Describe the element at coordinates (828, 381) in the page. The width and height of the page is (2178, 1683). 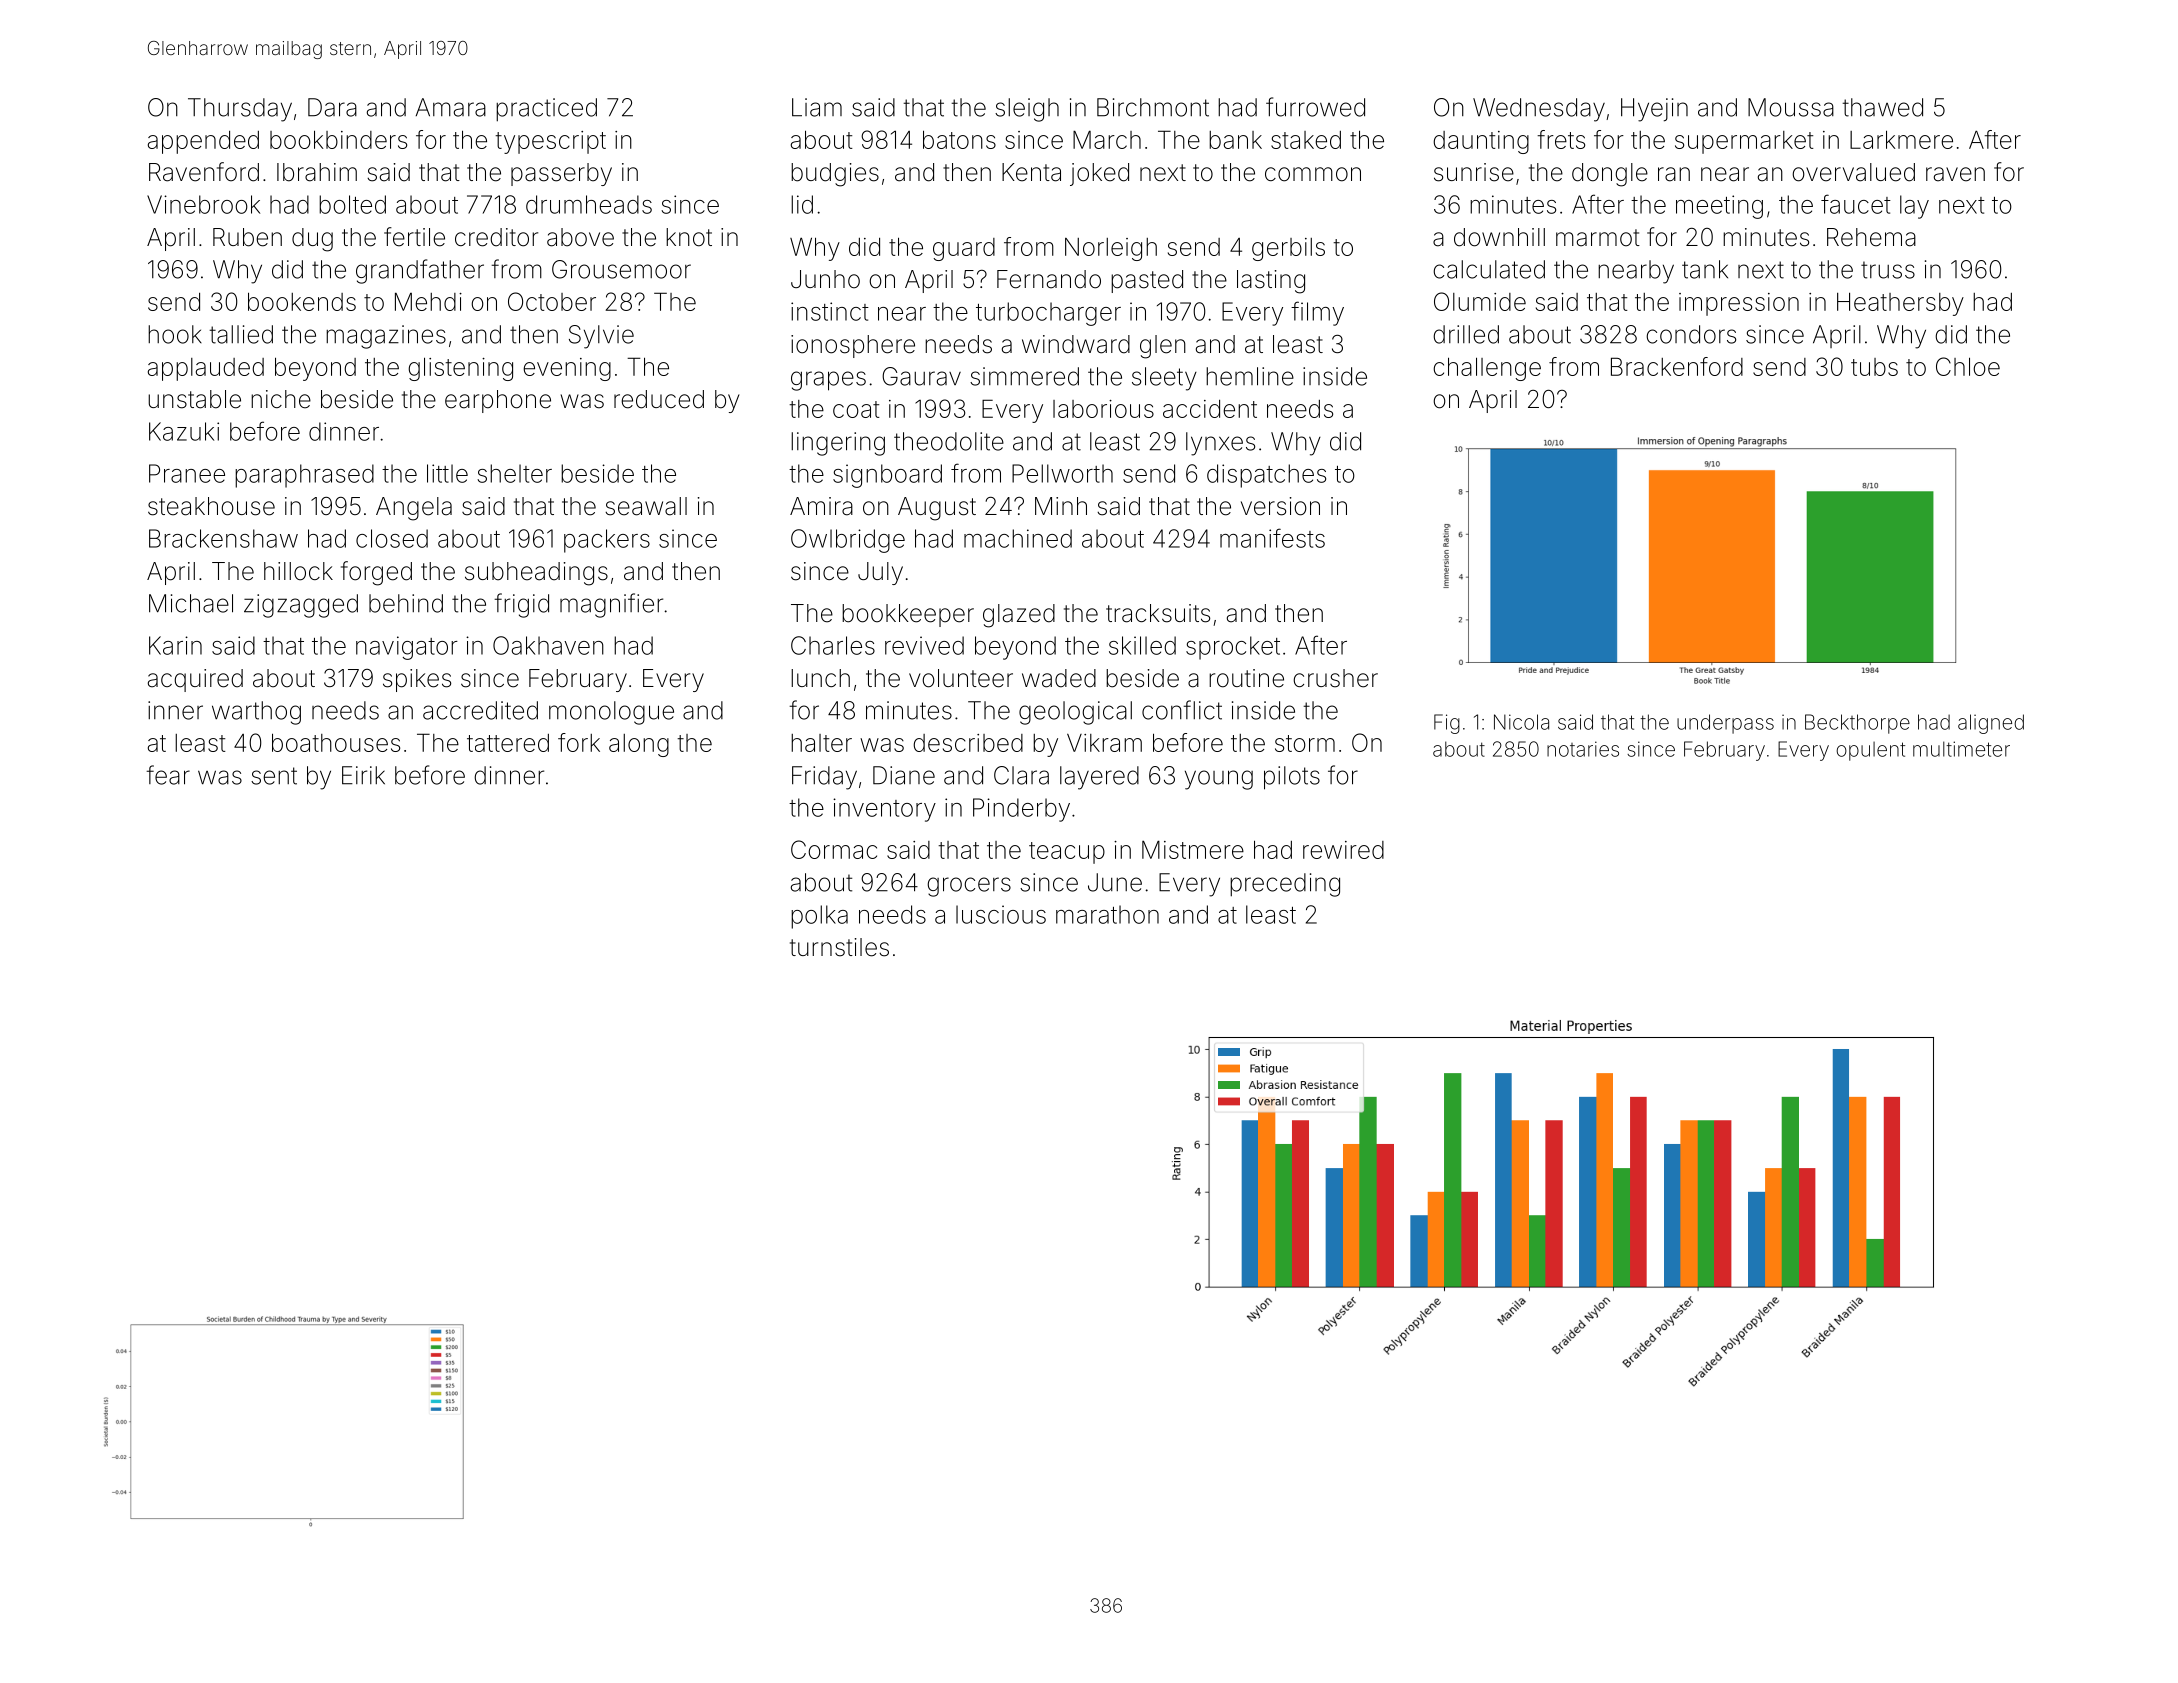
I see `grapes` at that location.
